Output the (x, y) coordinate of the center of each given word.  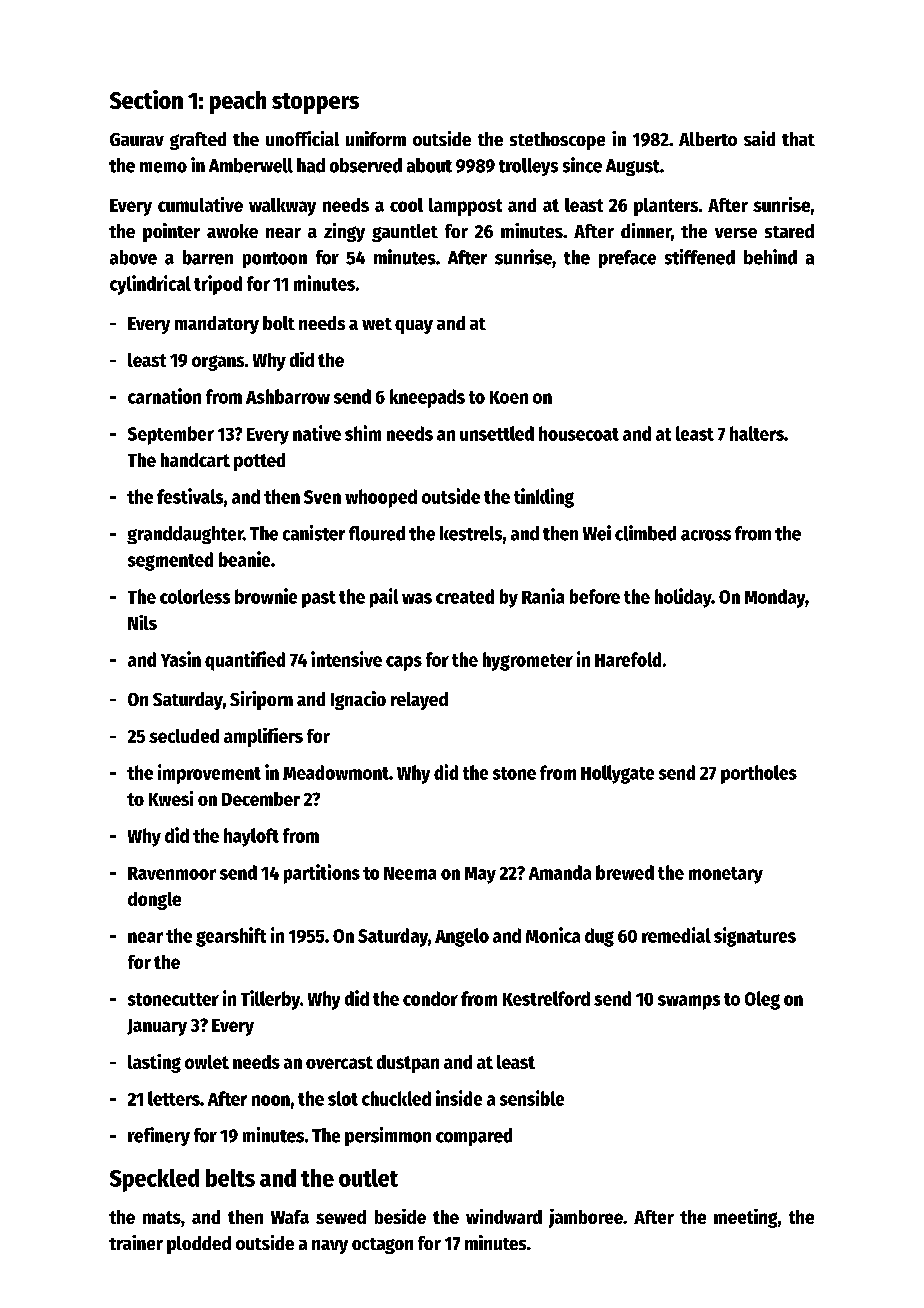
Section (146, 99)
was (417, 598)
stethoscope (557, 141)
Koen (509, 397)
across (706, 535)
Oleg (762, 1000)
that (798, 139)
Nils (142, 622)
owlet (207, 1062)
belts (230, 1178)
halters (757, 433)
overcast (339, 1062)
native (317, 433)
